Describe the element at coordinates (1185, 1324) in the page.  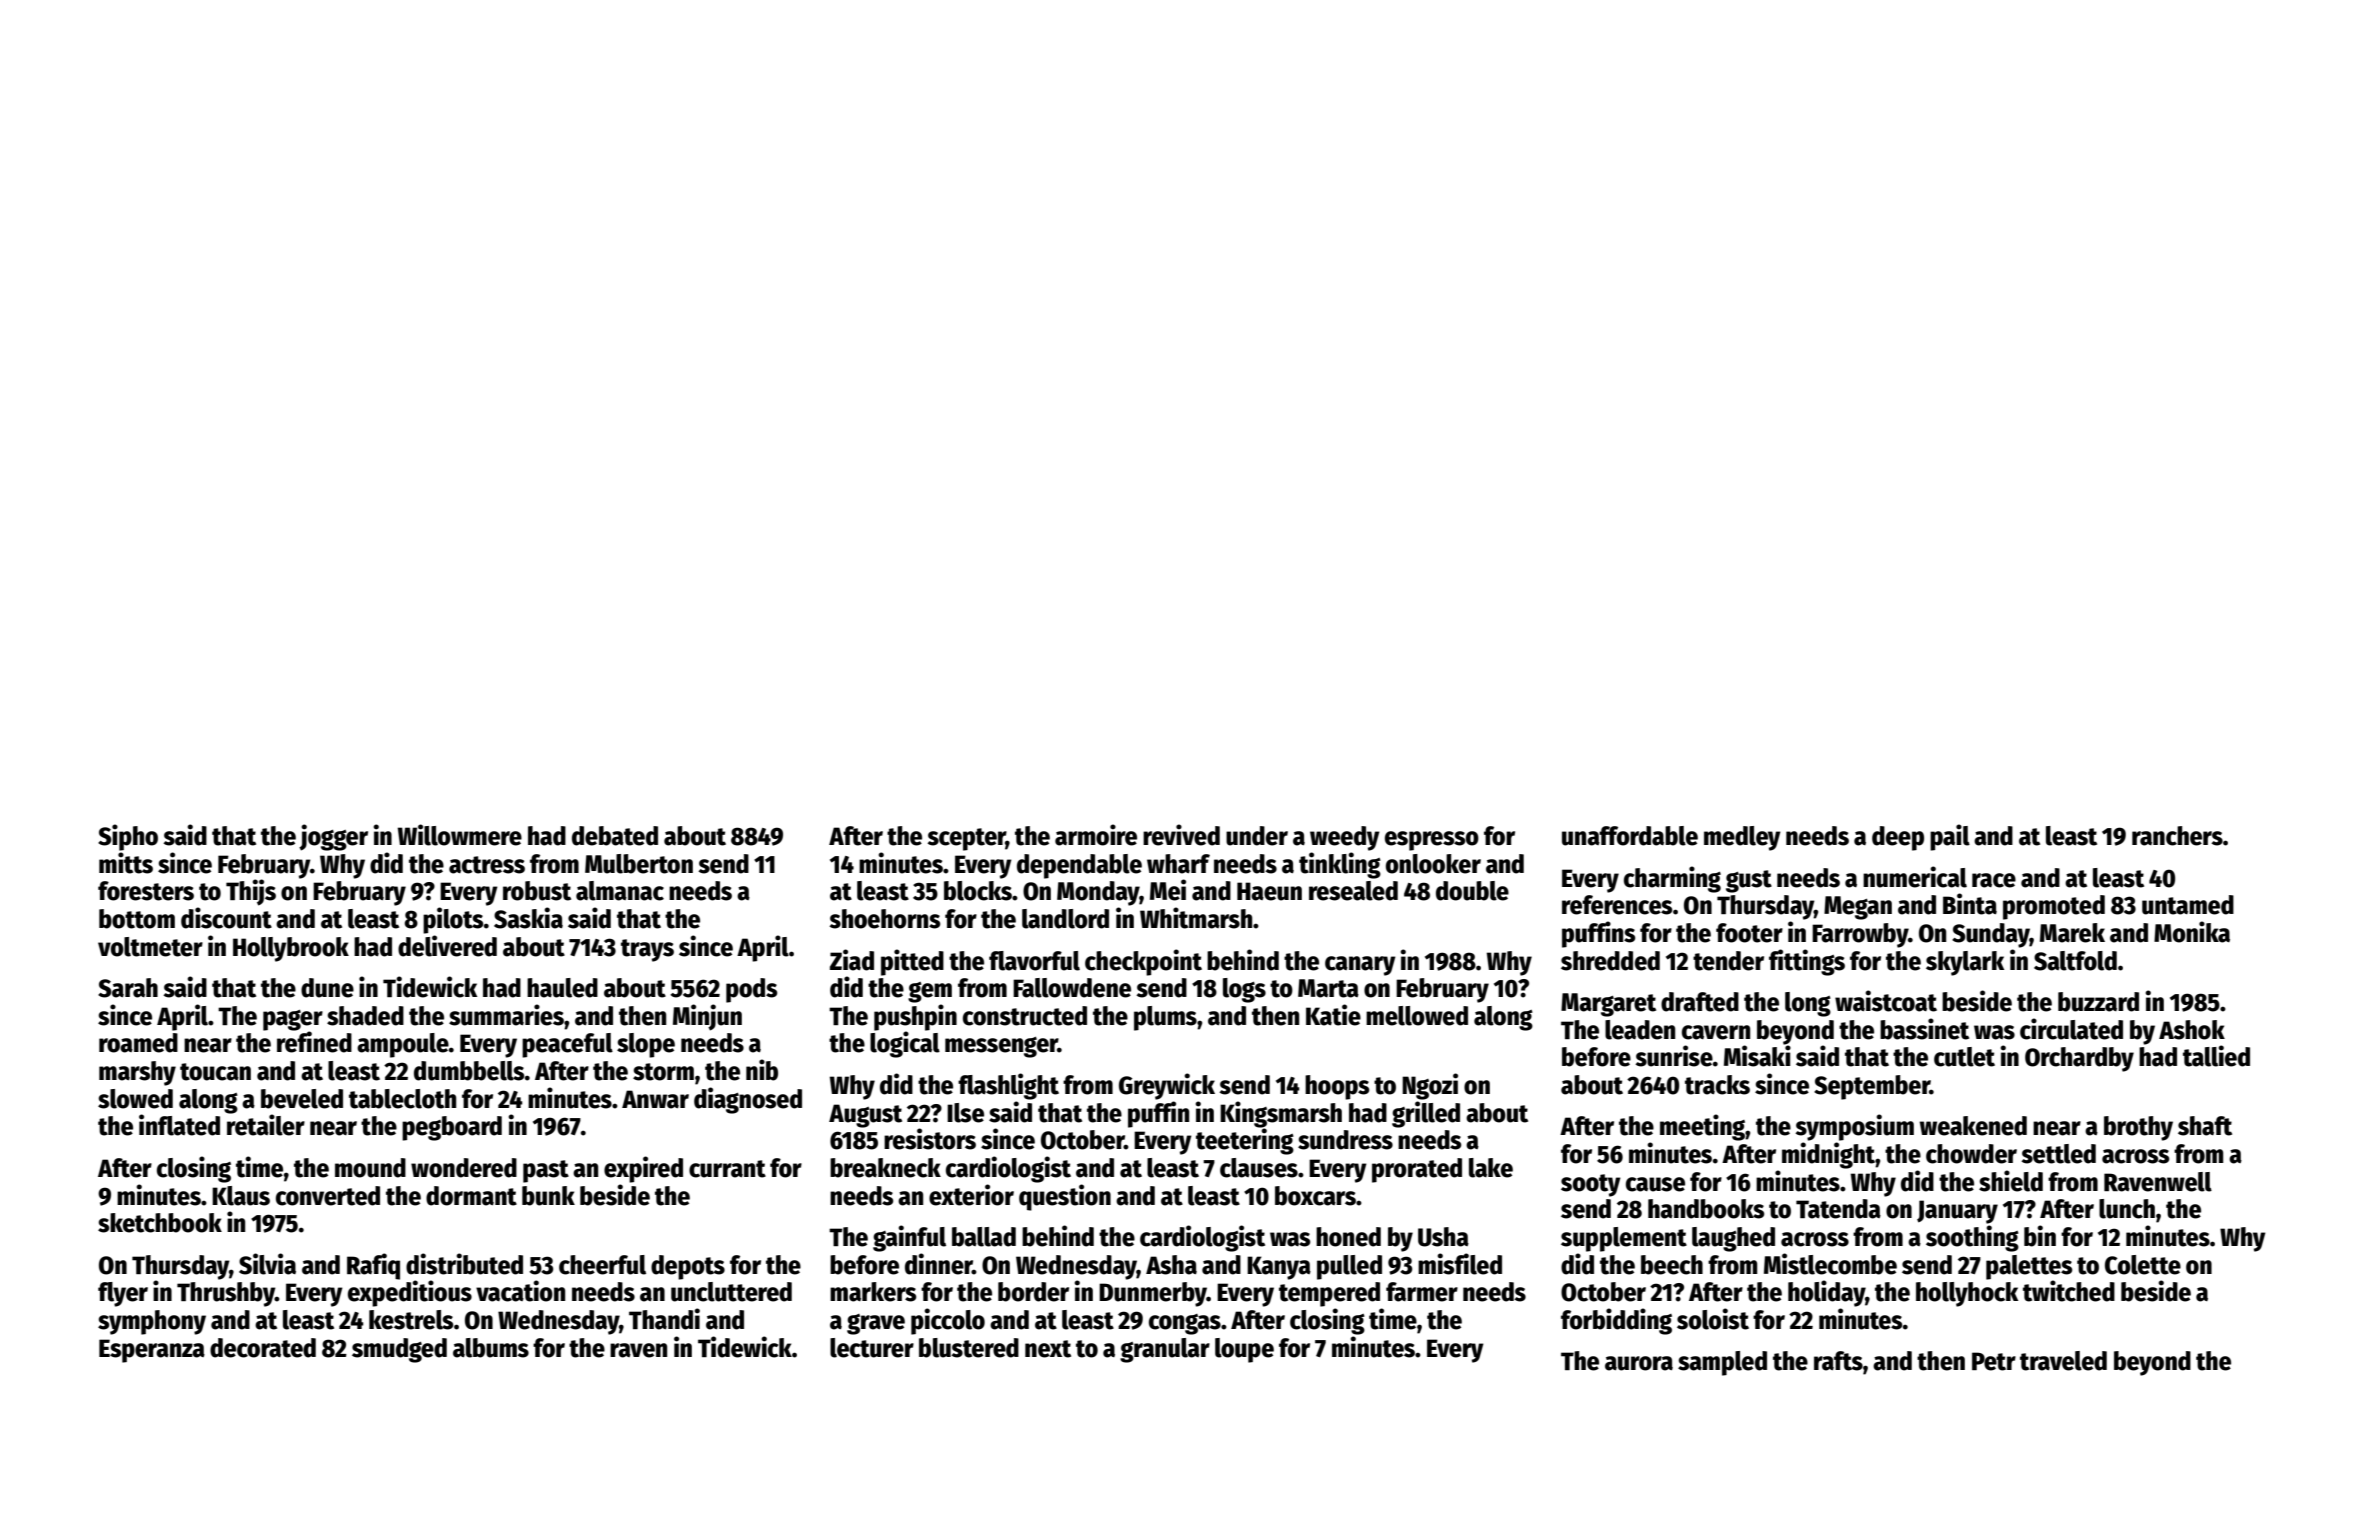
I see `congas` at that location.
